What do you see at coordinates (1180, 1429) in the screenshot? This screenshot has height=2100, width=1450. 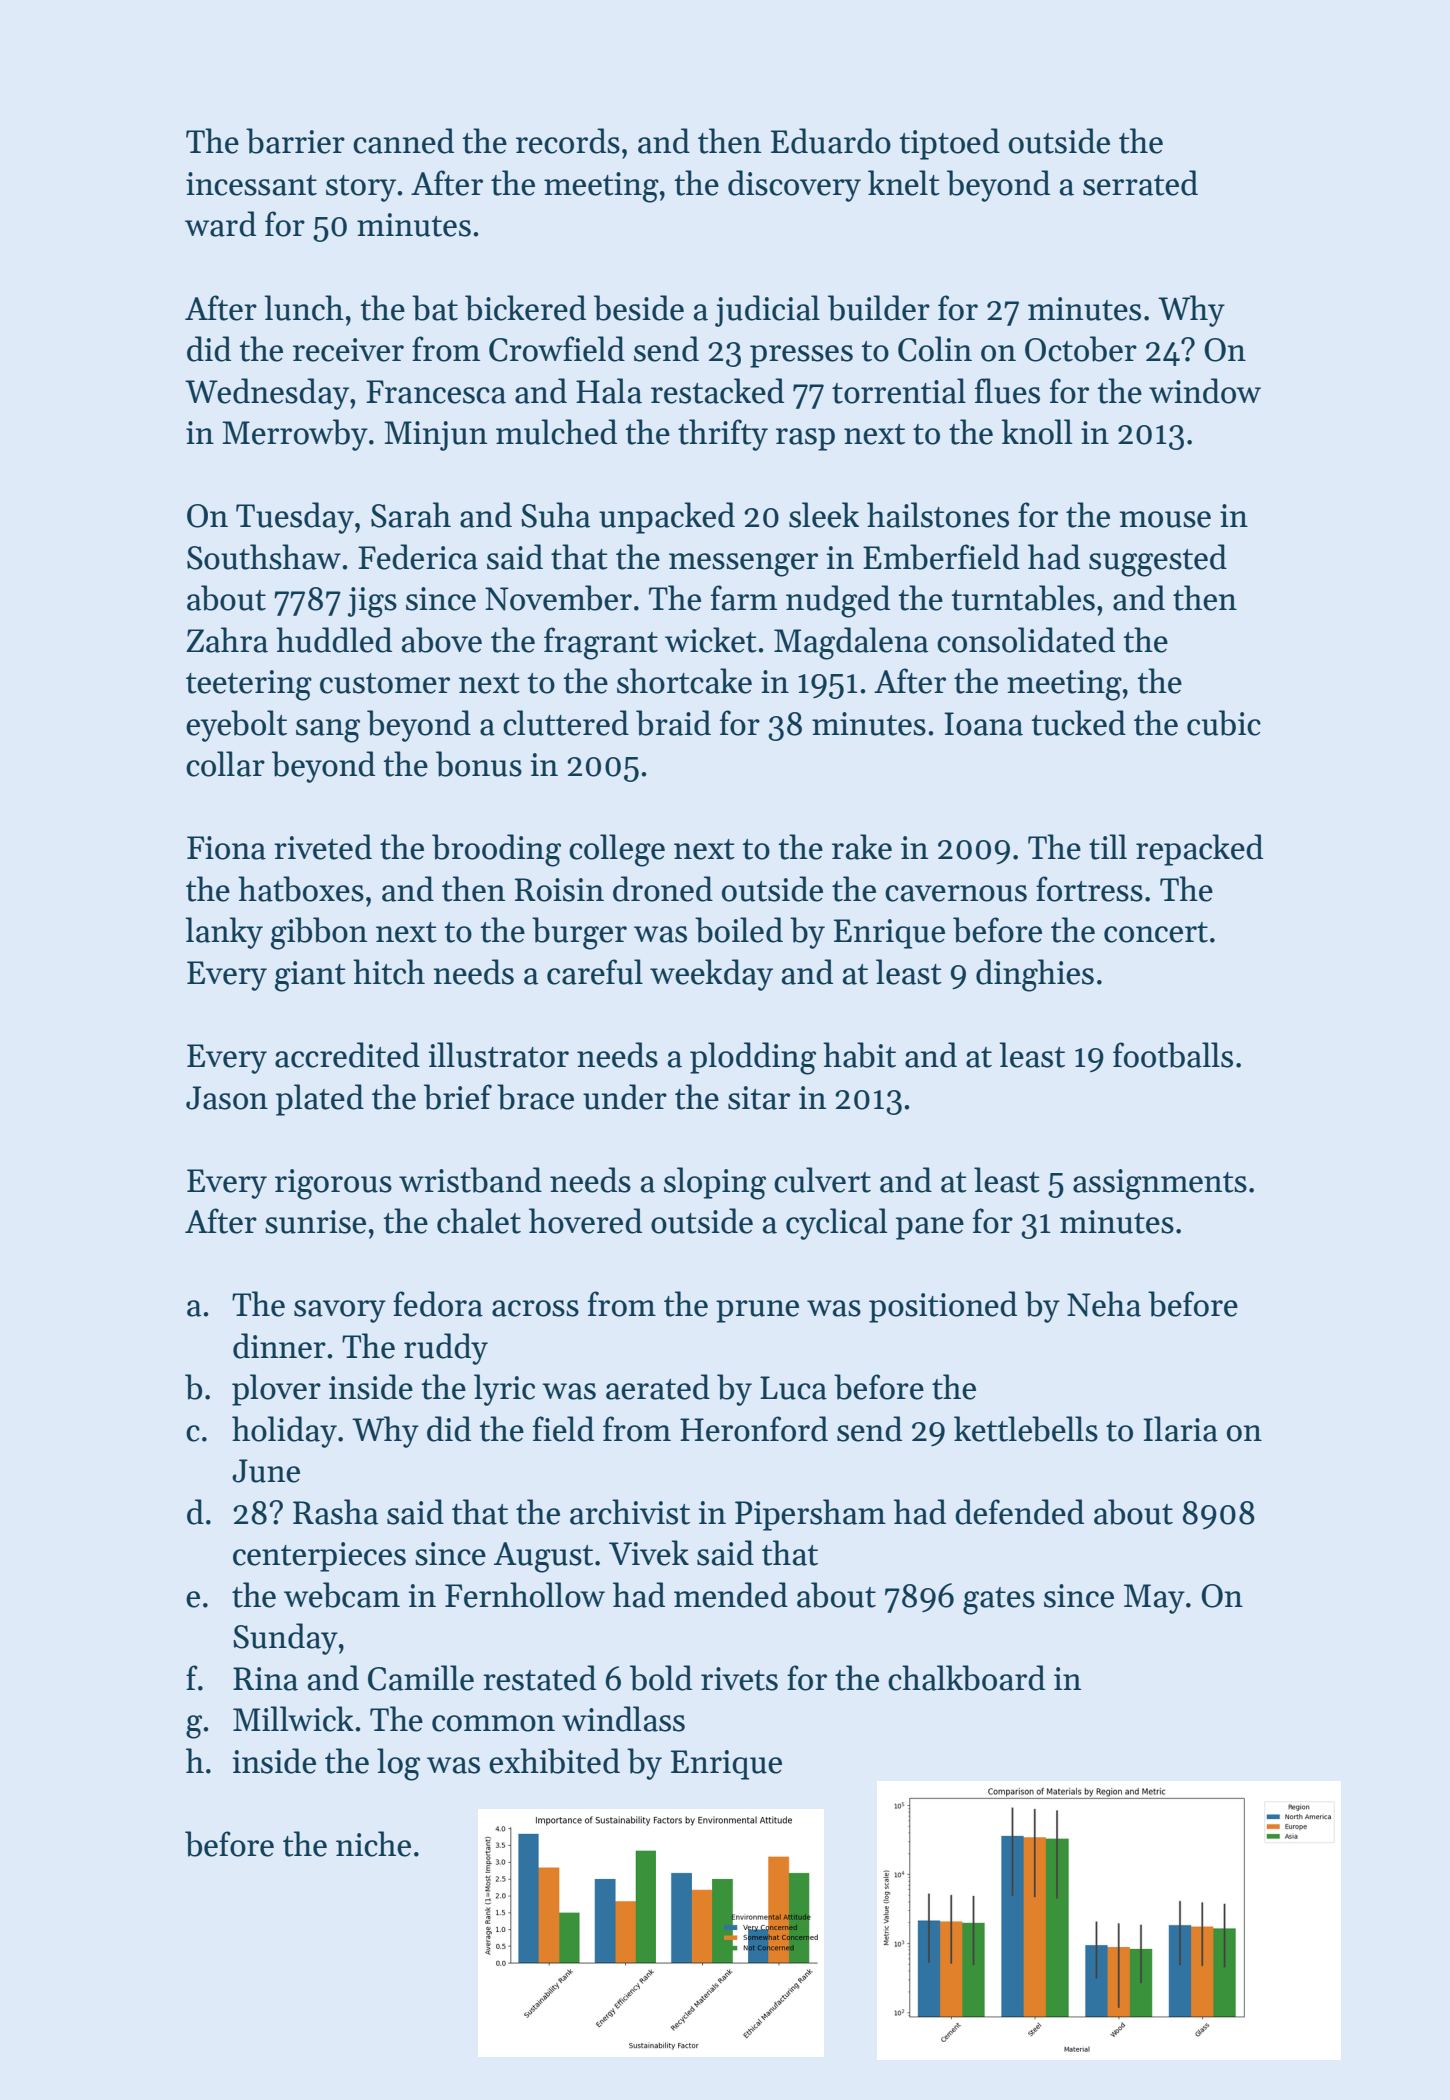 I see `Ilaria` at bounding box center [1180, 1429].
